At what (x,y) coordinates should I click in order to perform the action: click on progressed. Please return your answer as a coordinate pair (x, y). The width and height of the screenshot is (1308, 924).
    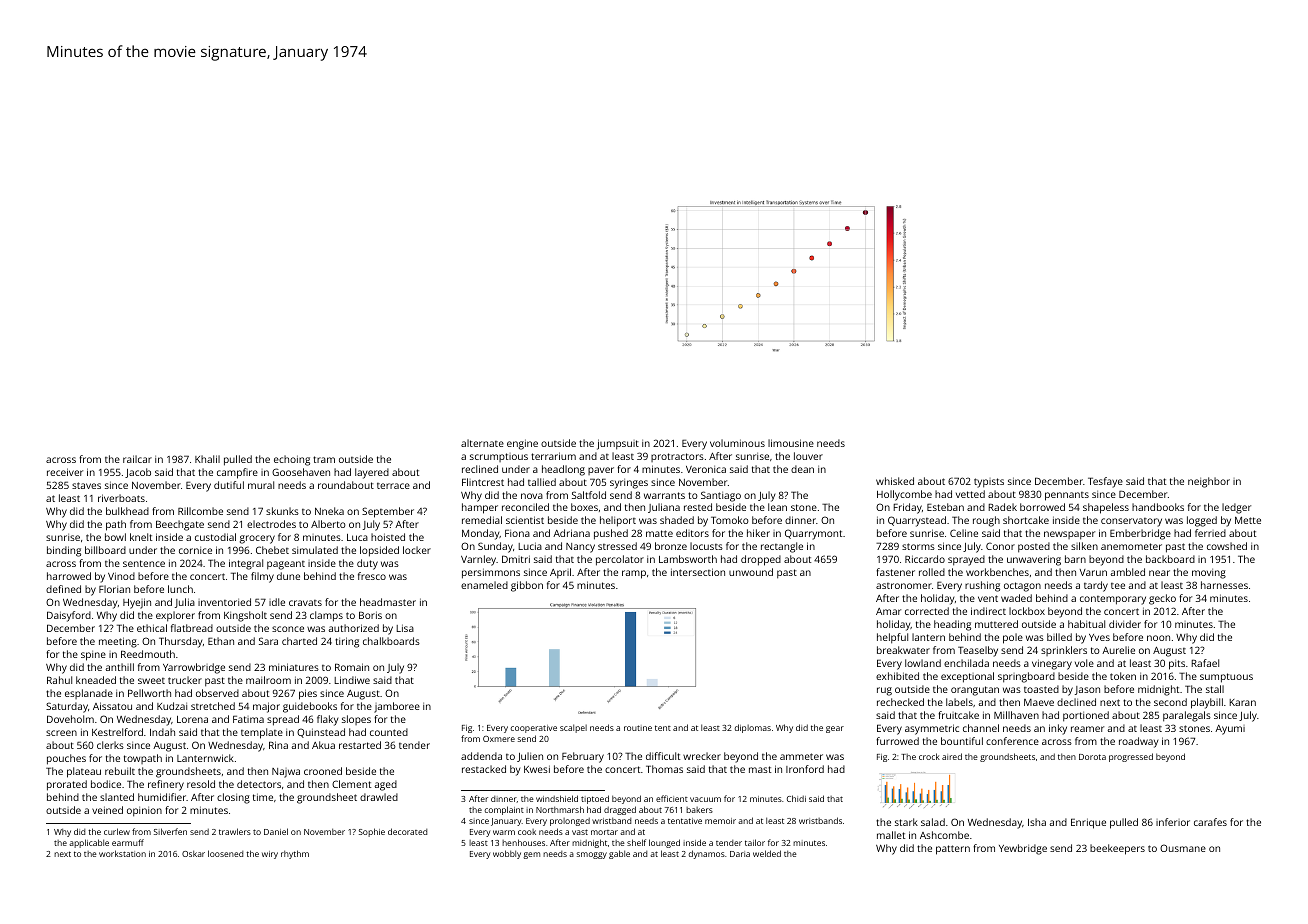
    Looking at the image, I should click on (1131, 757).
